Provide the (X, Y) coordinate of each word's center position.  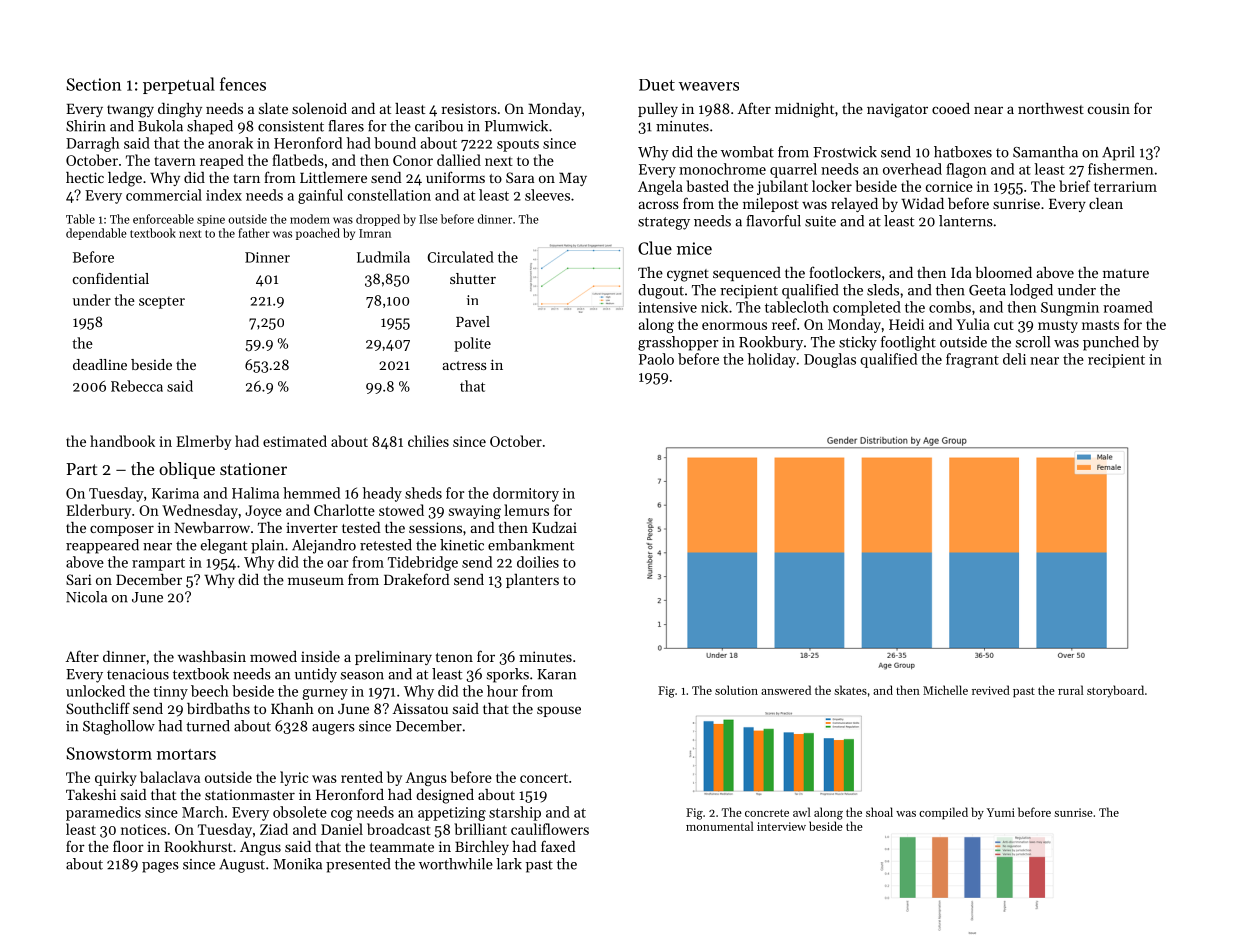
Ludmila (383, 257)
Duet (657, 85)
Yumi (1001, 812)
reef (784, 324)
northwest (1051, 108)
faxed (558, 846)
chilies (428, 441)
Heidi (906, 324)
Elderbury (98, 511)
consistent (291, 126)
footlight (908, 343)
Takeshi (91, 794)
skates (850, 690)
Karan (556, 674)
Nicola (86, 597)
